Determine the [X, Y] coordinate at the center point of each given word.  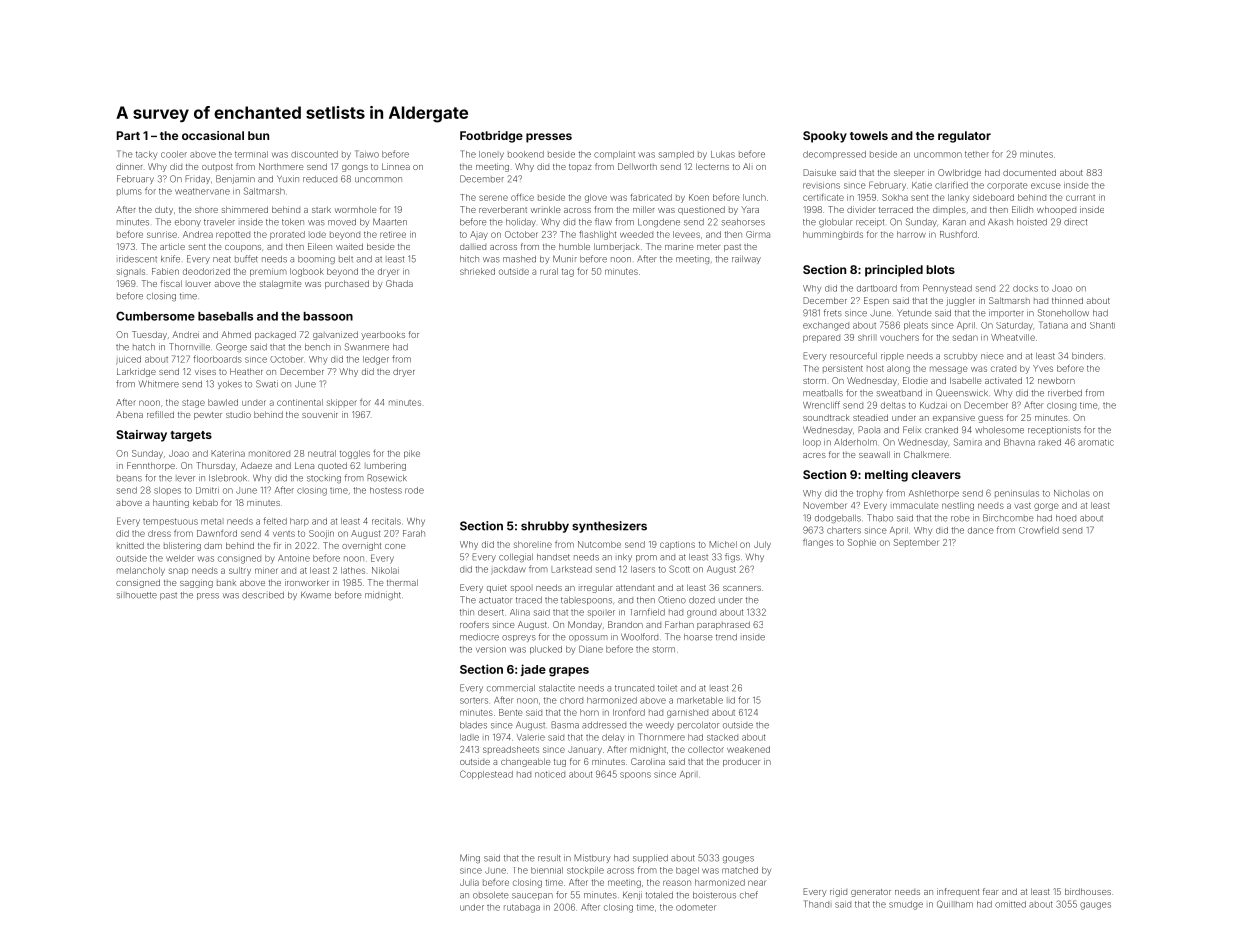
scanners [742, 588]
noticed [550, 774]
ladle [469, 737]
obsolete [491, 895]
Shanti [1102, 325]
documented [1029, 172]
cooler [174, 154]
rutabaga [522, 908]
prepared [821, 339]
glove [596, 198]
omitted [1010, 904]
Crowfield [1039, 530]
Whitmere [159, 384]
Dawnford [217, 533]
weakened [748, 749]
